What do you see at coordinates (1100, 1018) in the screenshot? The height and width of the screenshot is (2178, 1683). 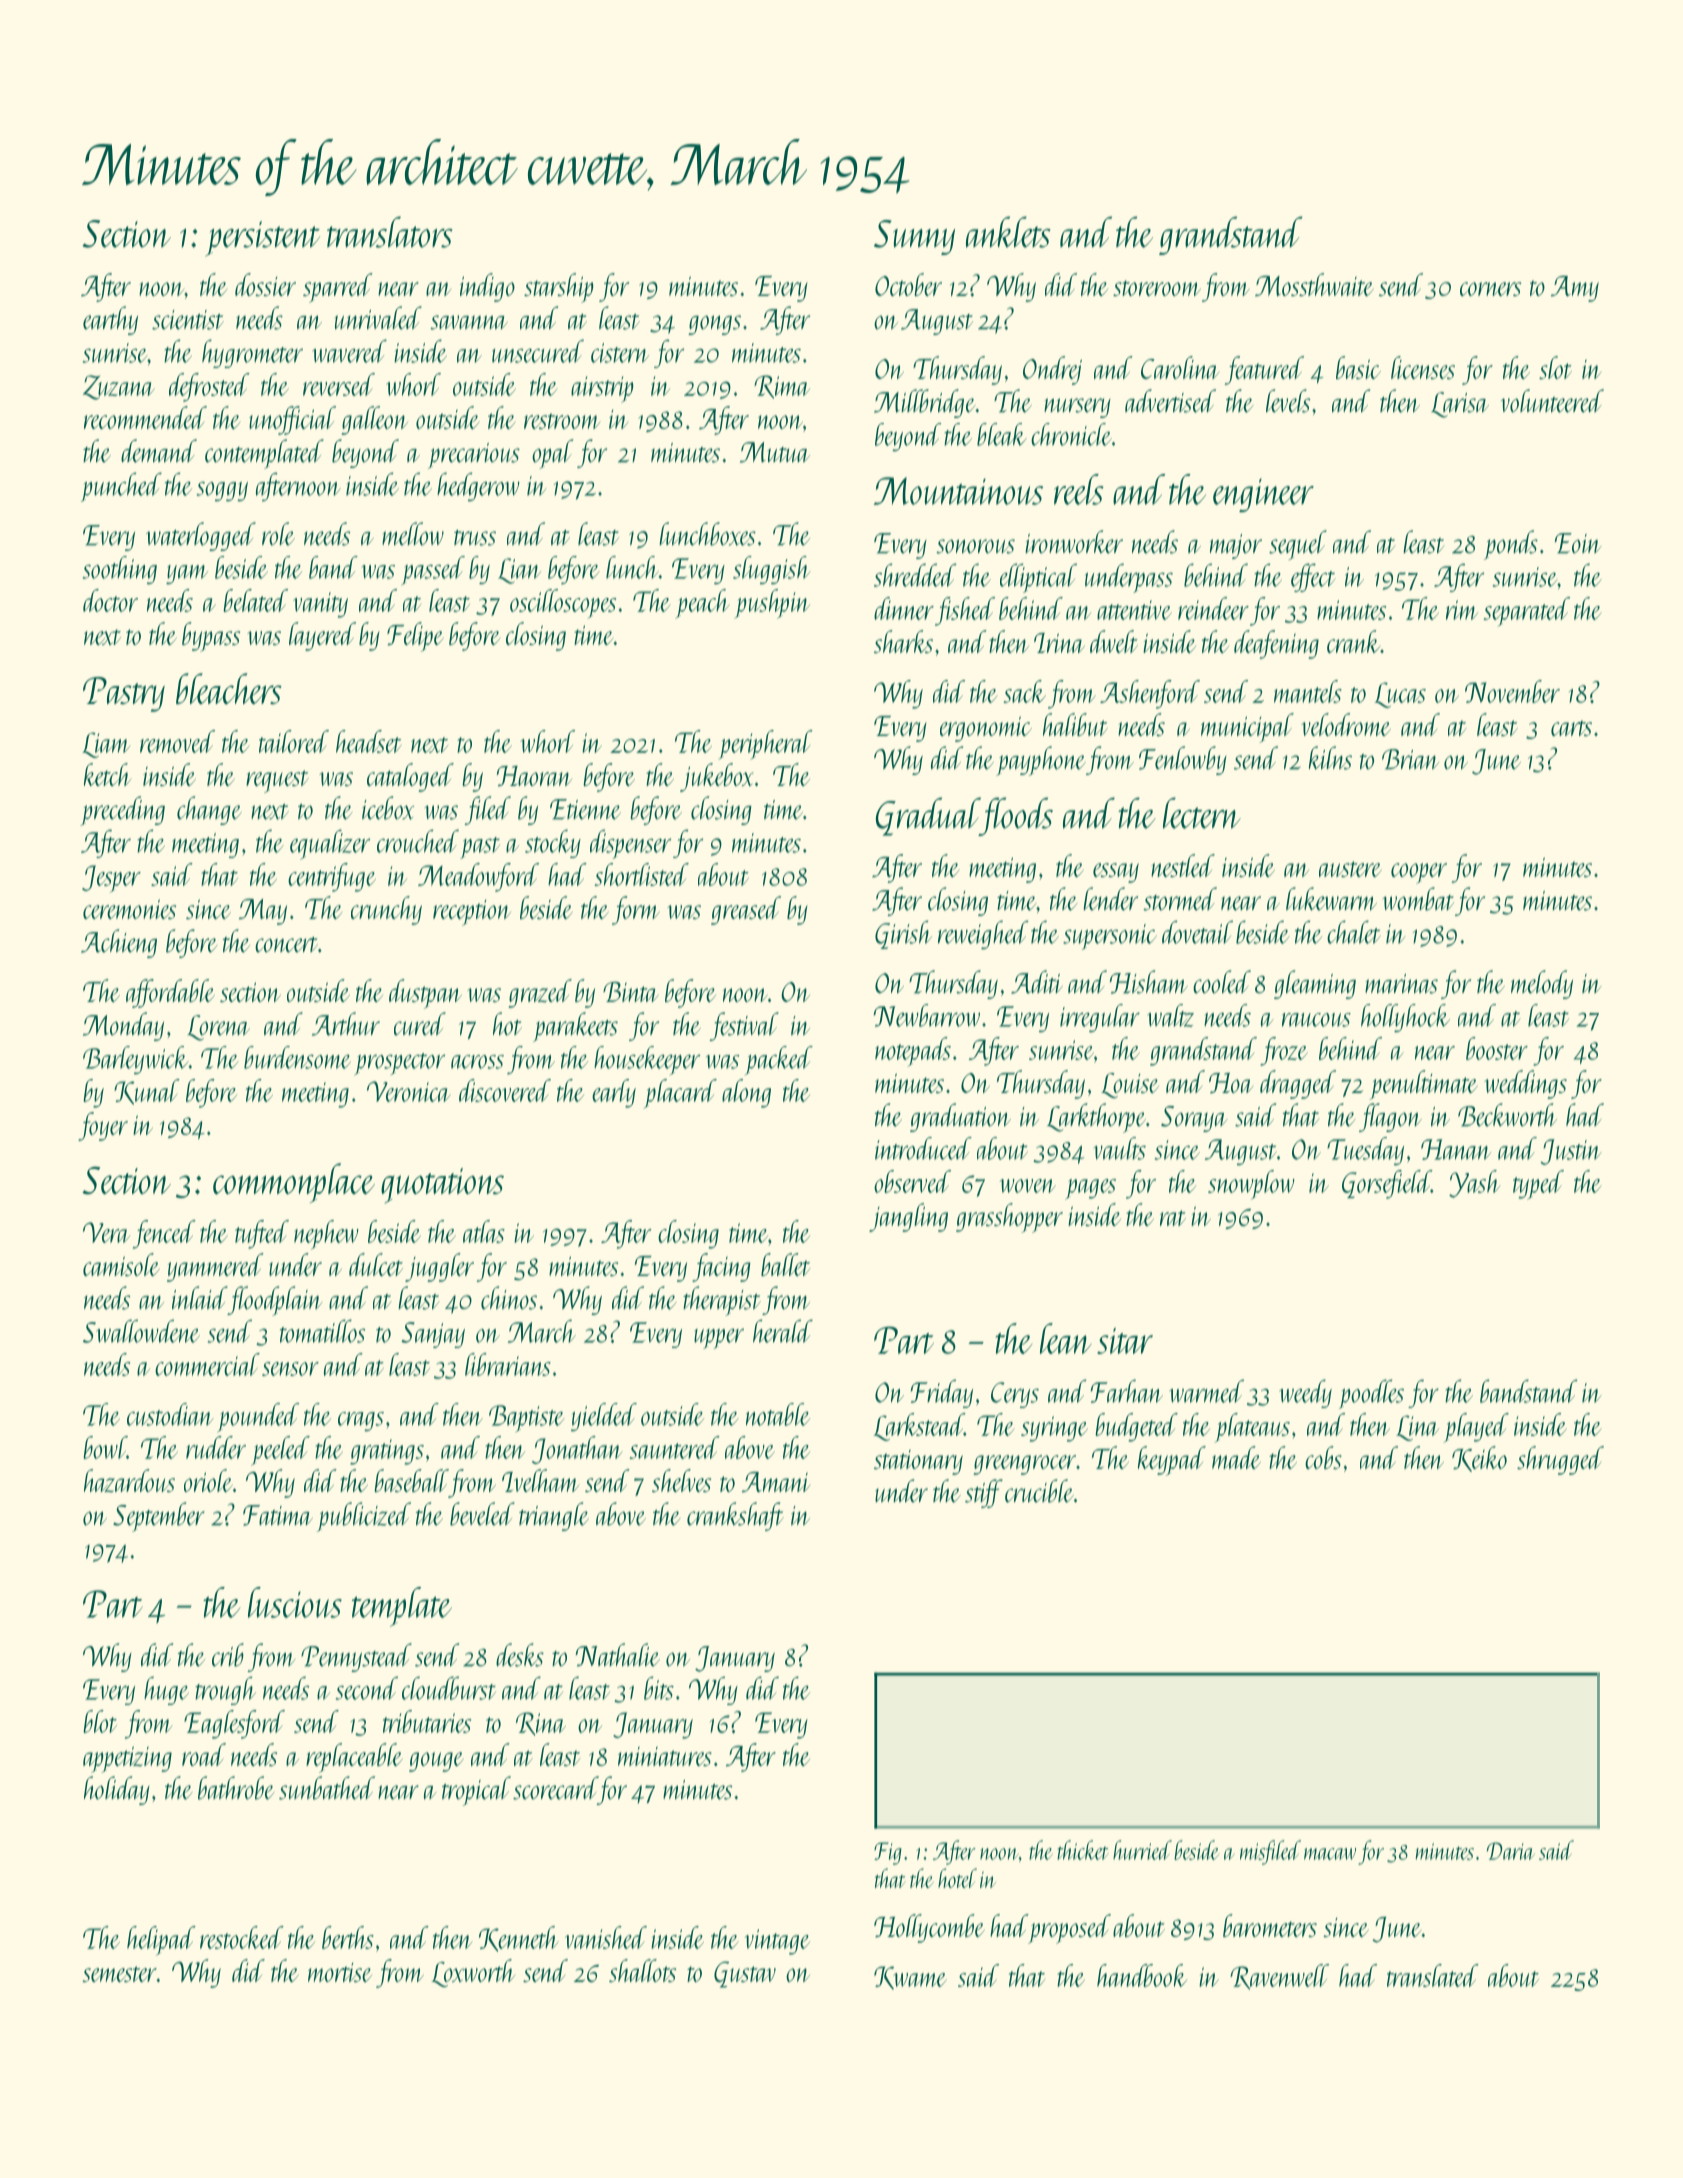 I see `irregular` at bounding box center [1100, 1018].
